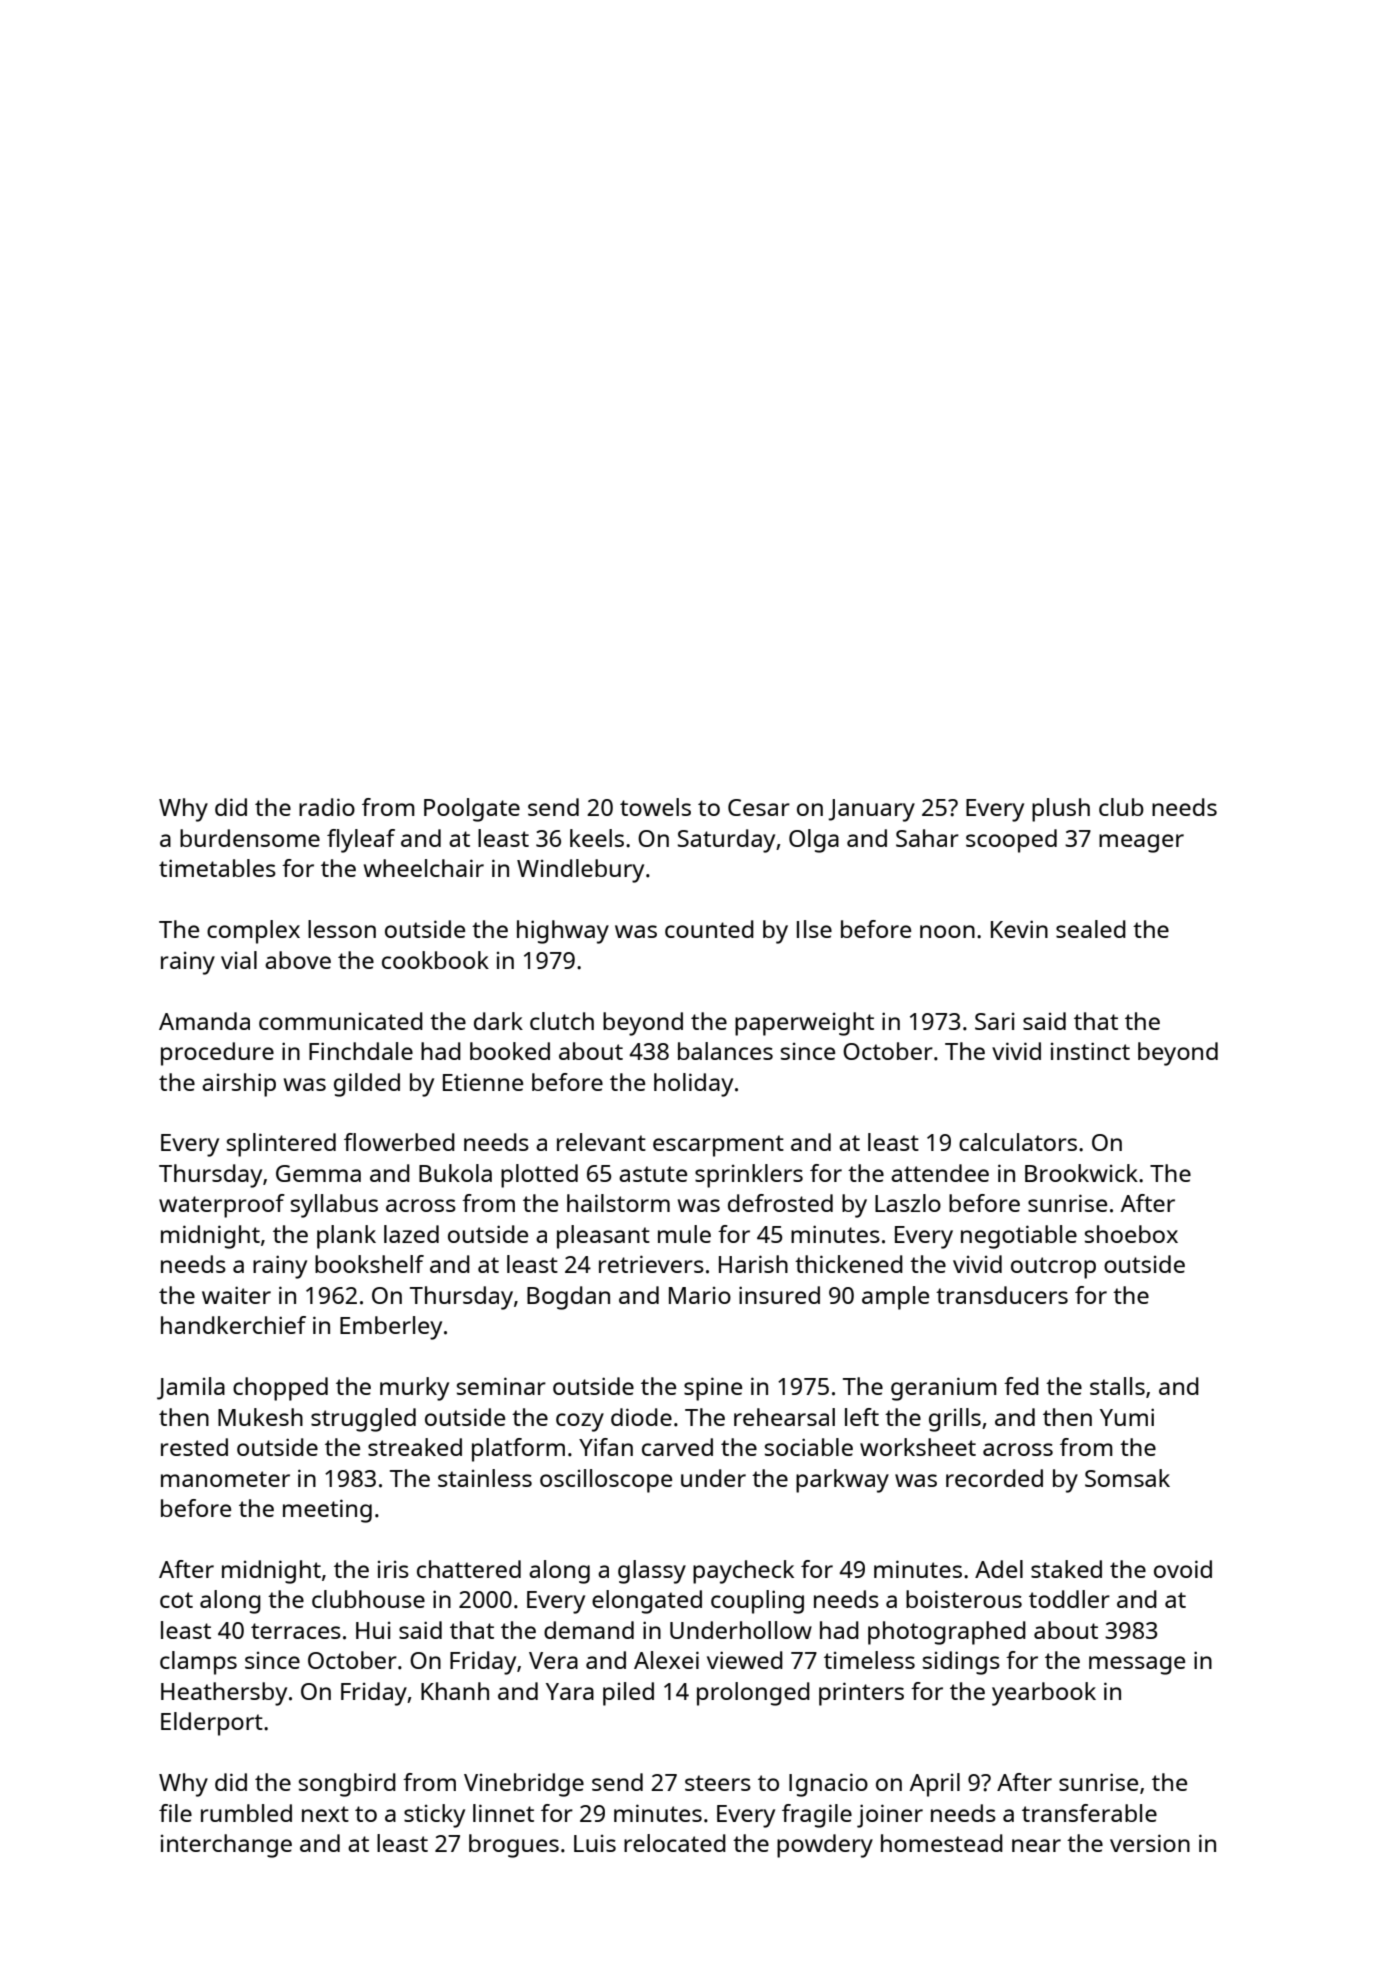  What do you see at coordinates (501, 1386) in the screenshot?
I see `seminar` at bounding box center [501, 1386].
